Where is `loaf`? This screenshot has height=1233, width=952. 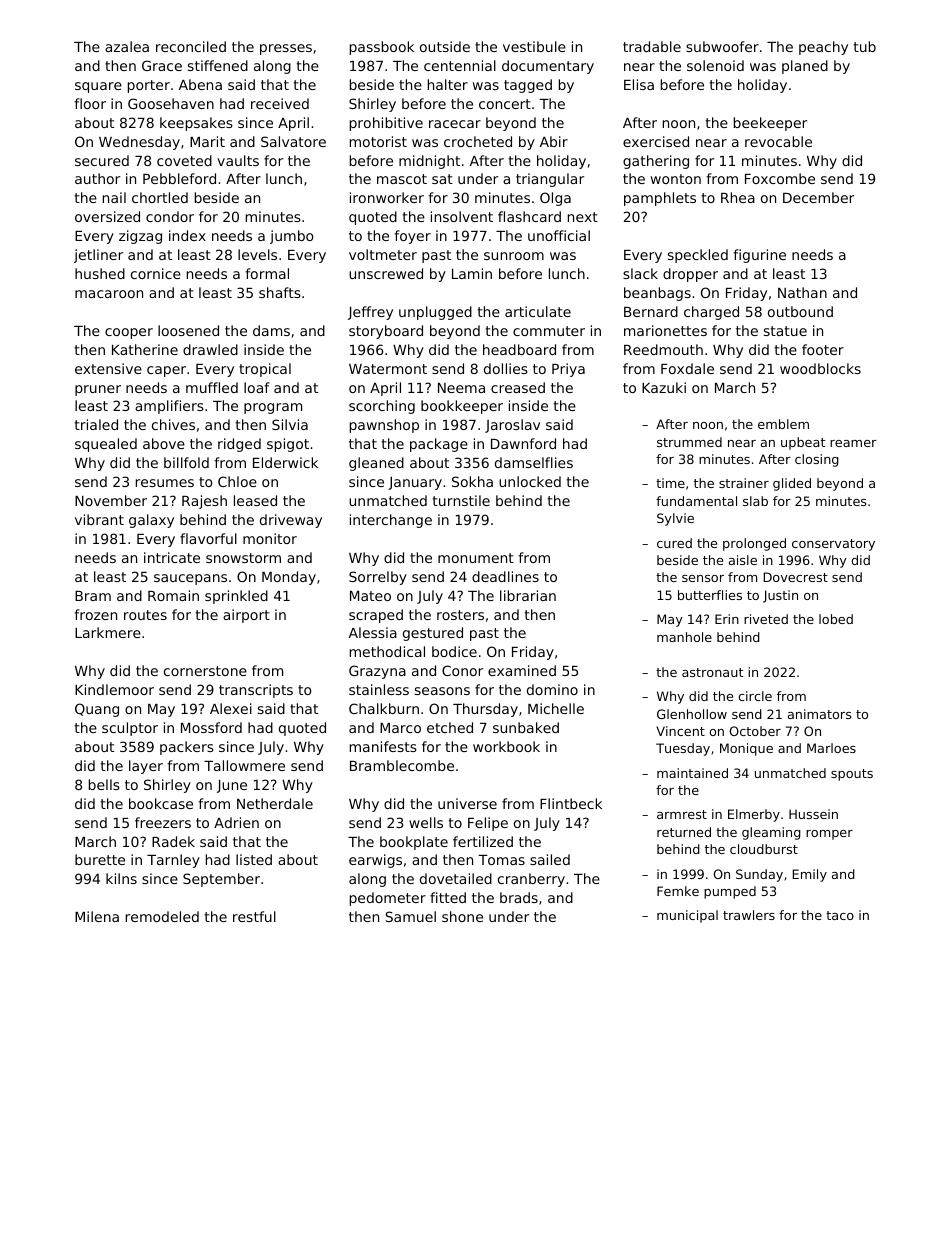 loaf is located at coordinates (257, 387).
